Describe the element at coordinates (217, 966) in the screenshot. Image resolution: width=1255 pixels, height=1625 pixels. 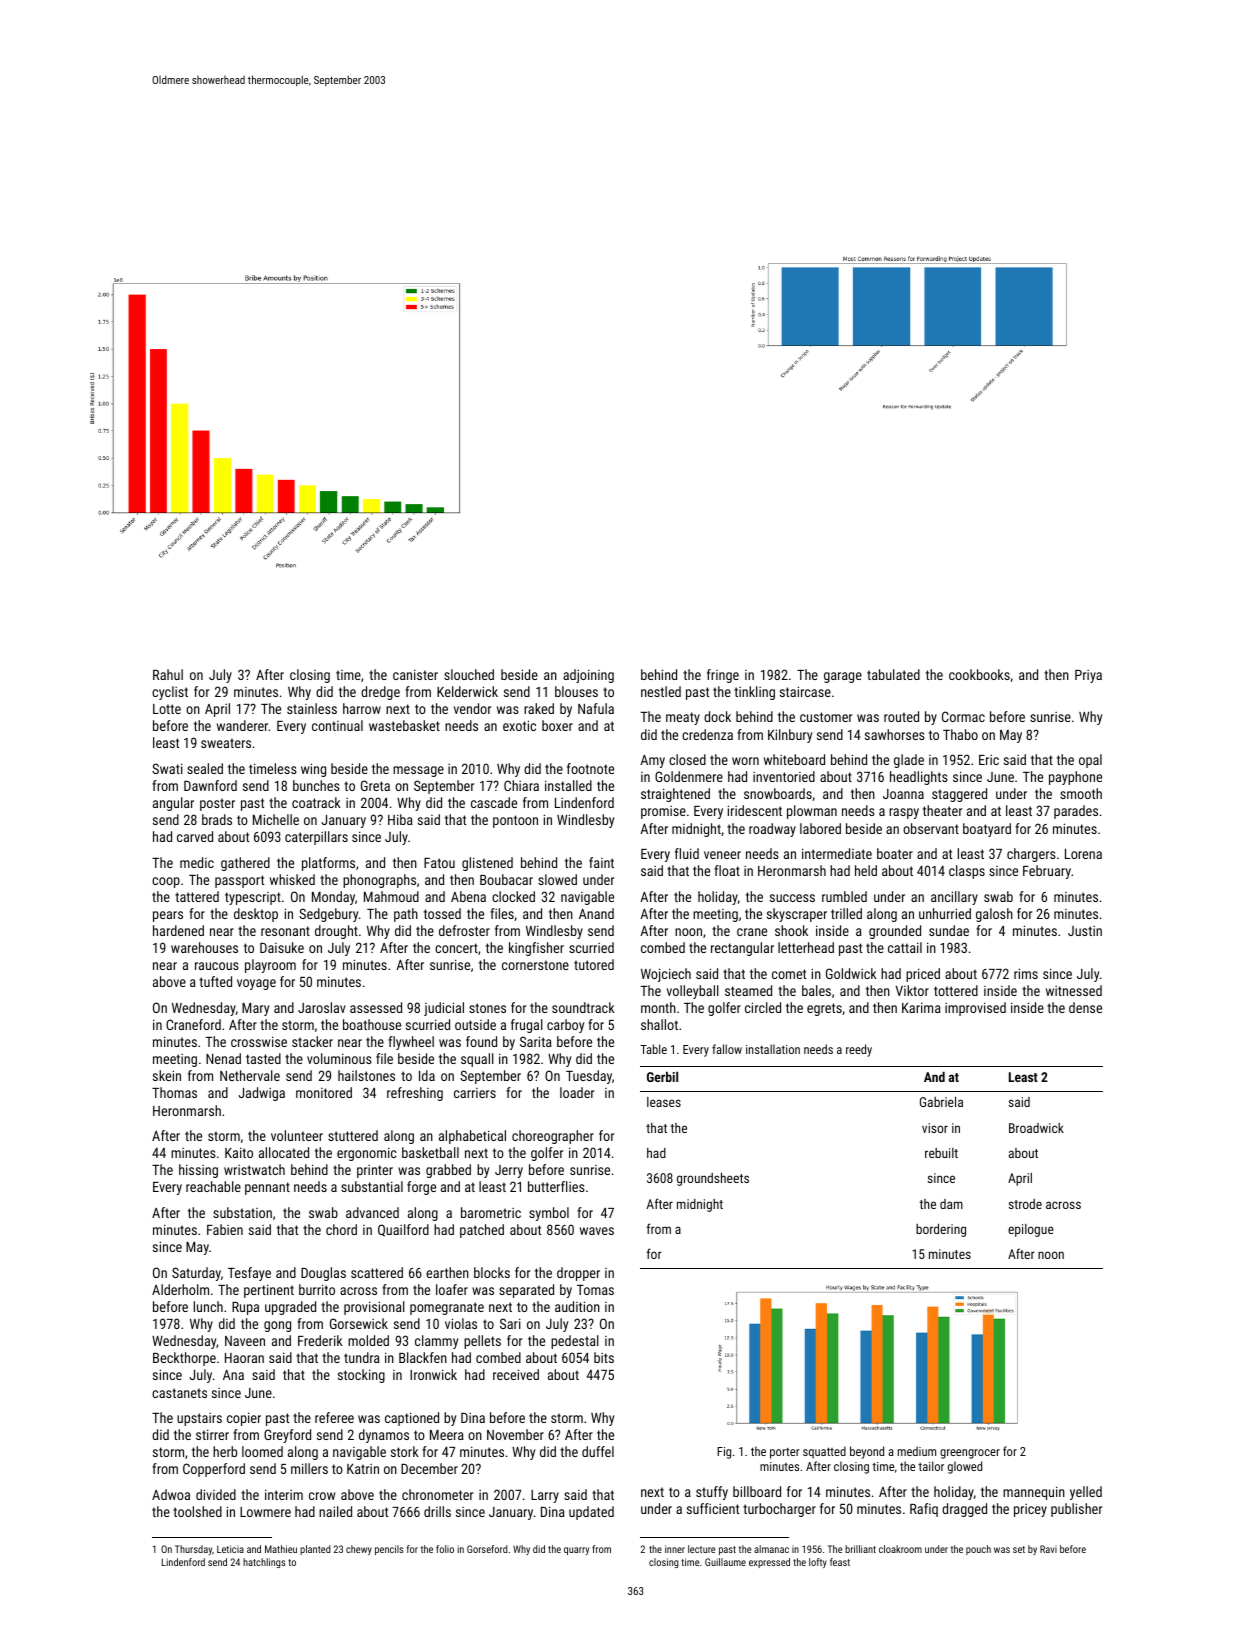
I see `raucous` at that location.
